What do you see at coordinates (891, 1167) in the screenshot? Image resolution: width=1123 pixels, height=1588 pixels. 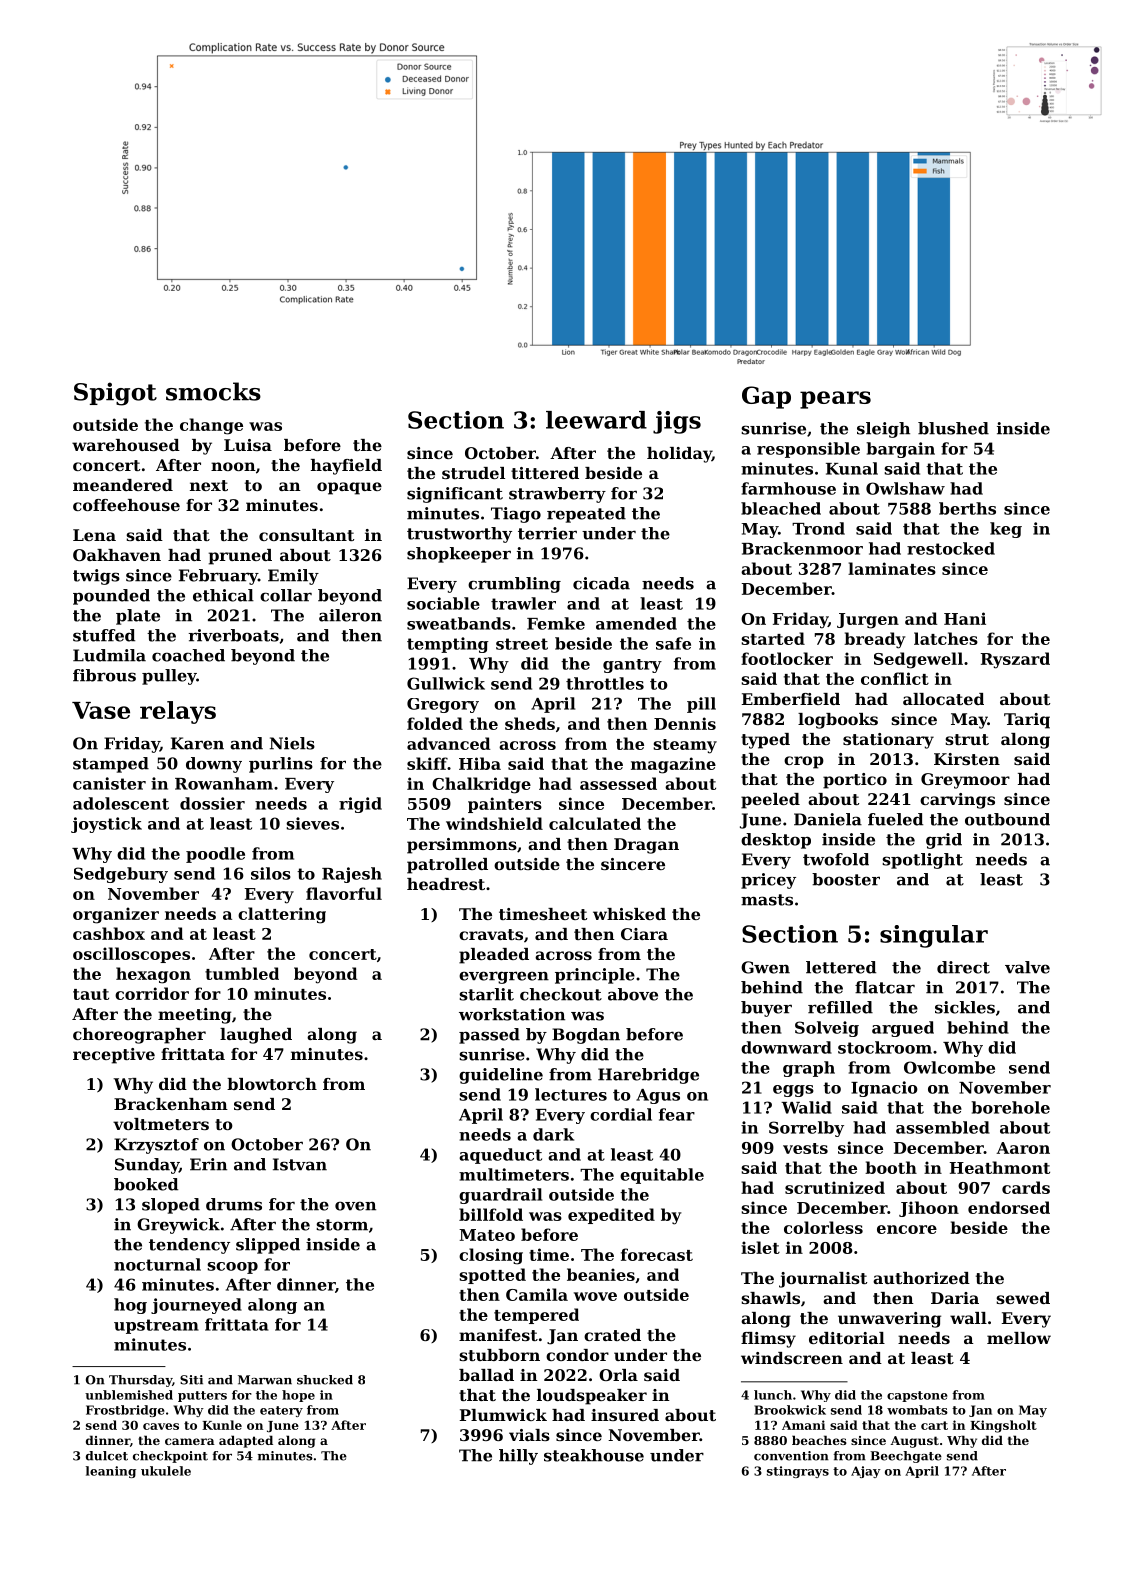 I see `booth` at bounding box center [891, 1167].
